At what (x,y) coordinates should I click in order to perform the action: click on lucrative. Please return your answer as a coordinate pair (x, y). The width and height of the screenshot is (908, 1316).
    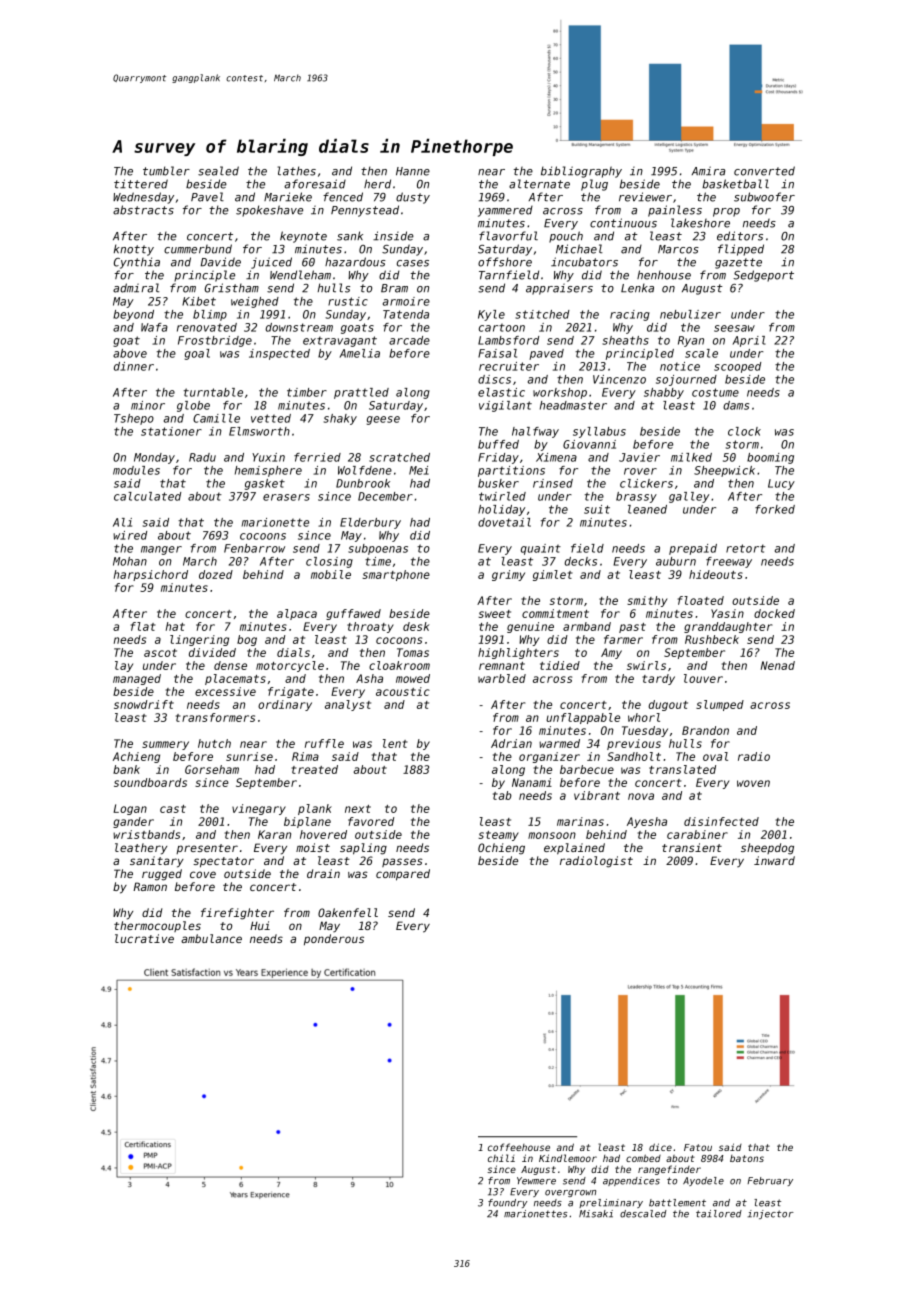
    Looking at the image, I should click on (144, 938).
